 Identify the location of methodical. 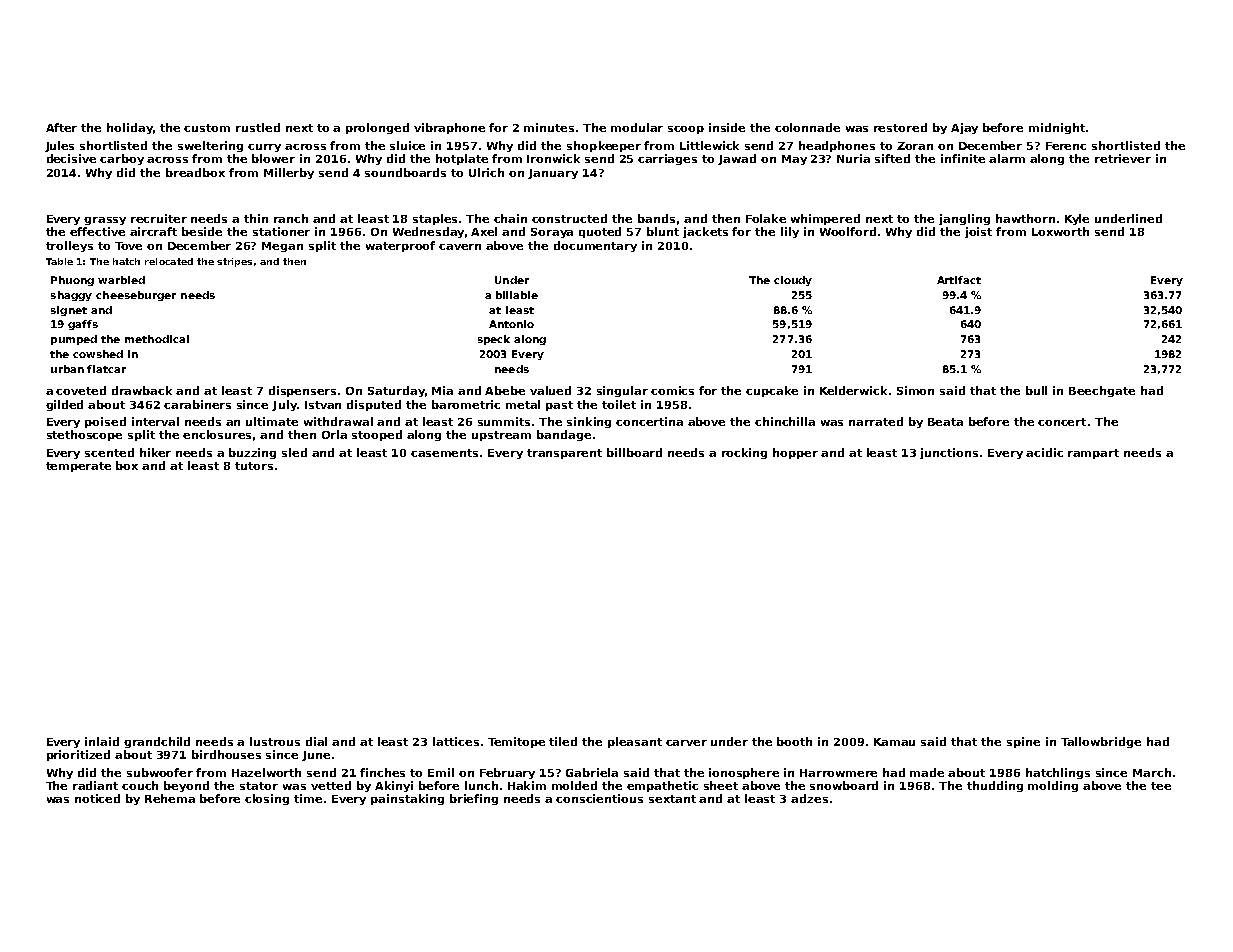
(157, 339).
